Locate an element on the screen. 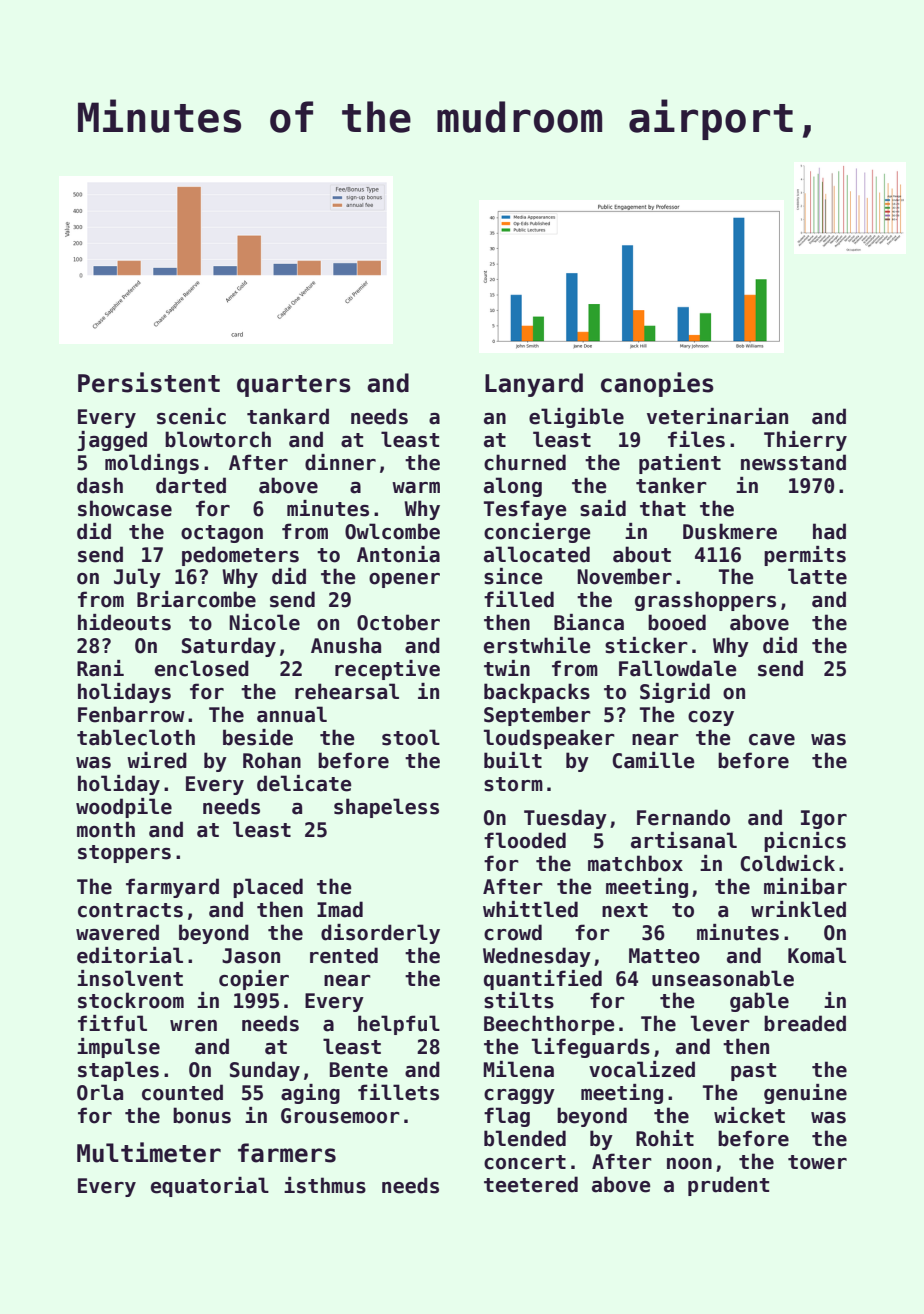 This screenshot has height=1314, width=924. whittled is located at coordinates (530, 909).
